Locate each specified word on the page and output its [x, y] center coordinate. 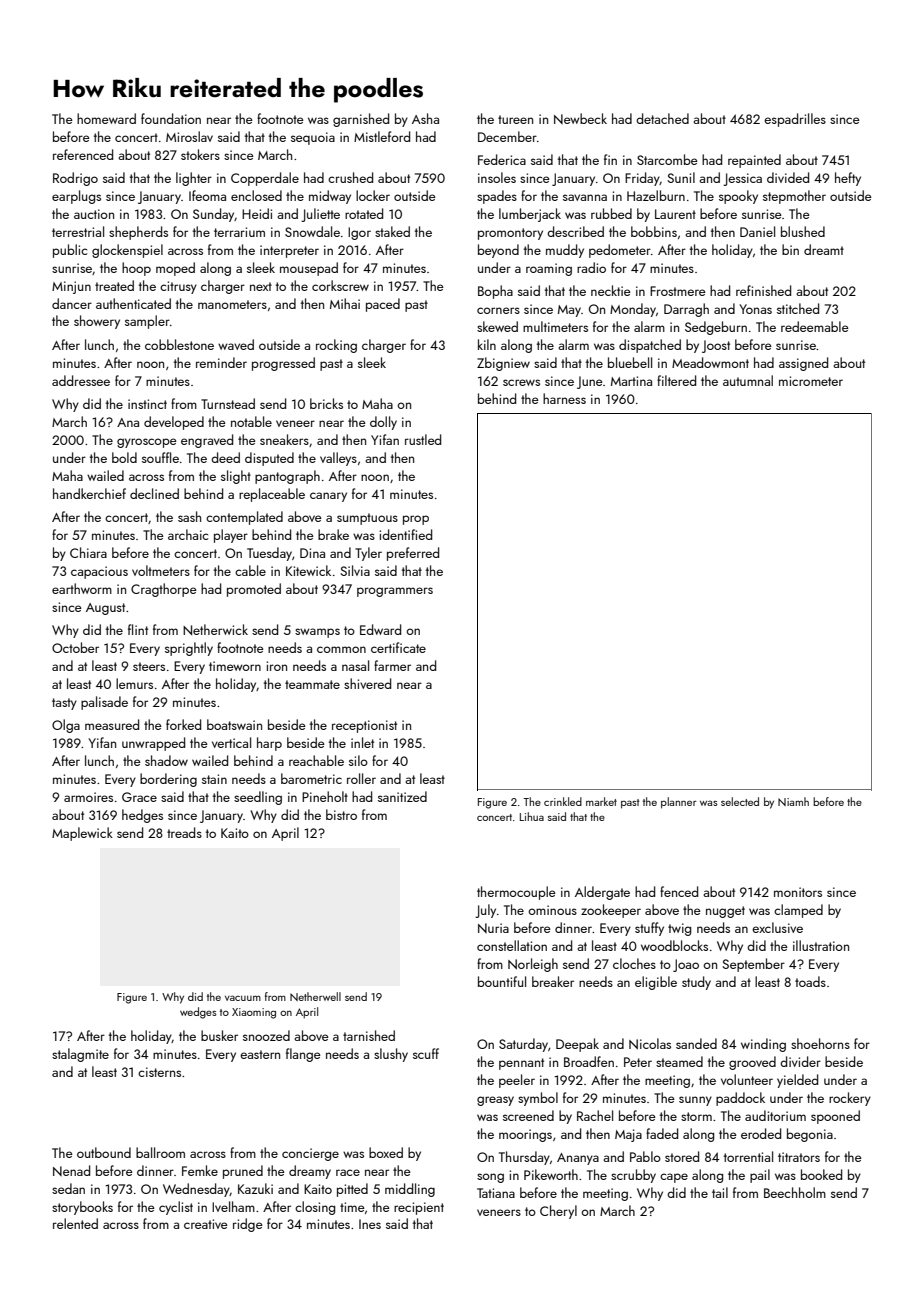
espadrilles [795, 120]
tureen [515, 119]
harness [564, 398]
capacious [99, 572]
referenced [83, 154]
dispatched [650, 346]
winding [763, 1045]
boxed [386, 1152]
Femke [200, 1170]
